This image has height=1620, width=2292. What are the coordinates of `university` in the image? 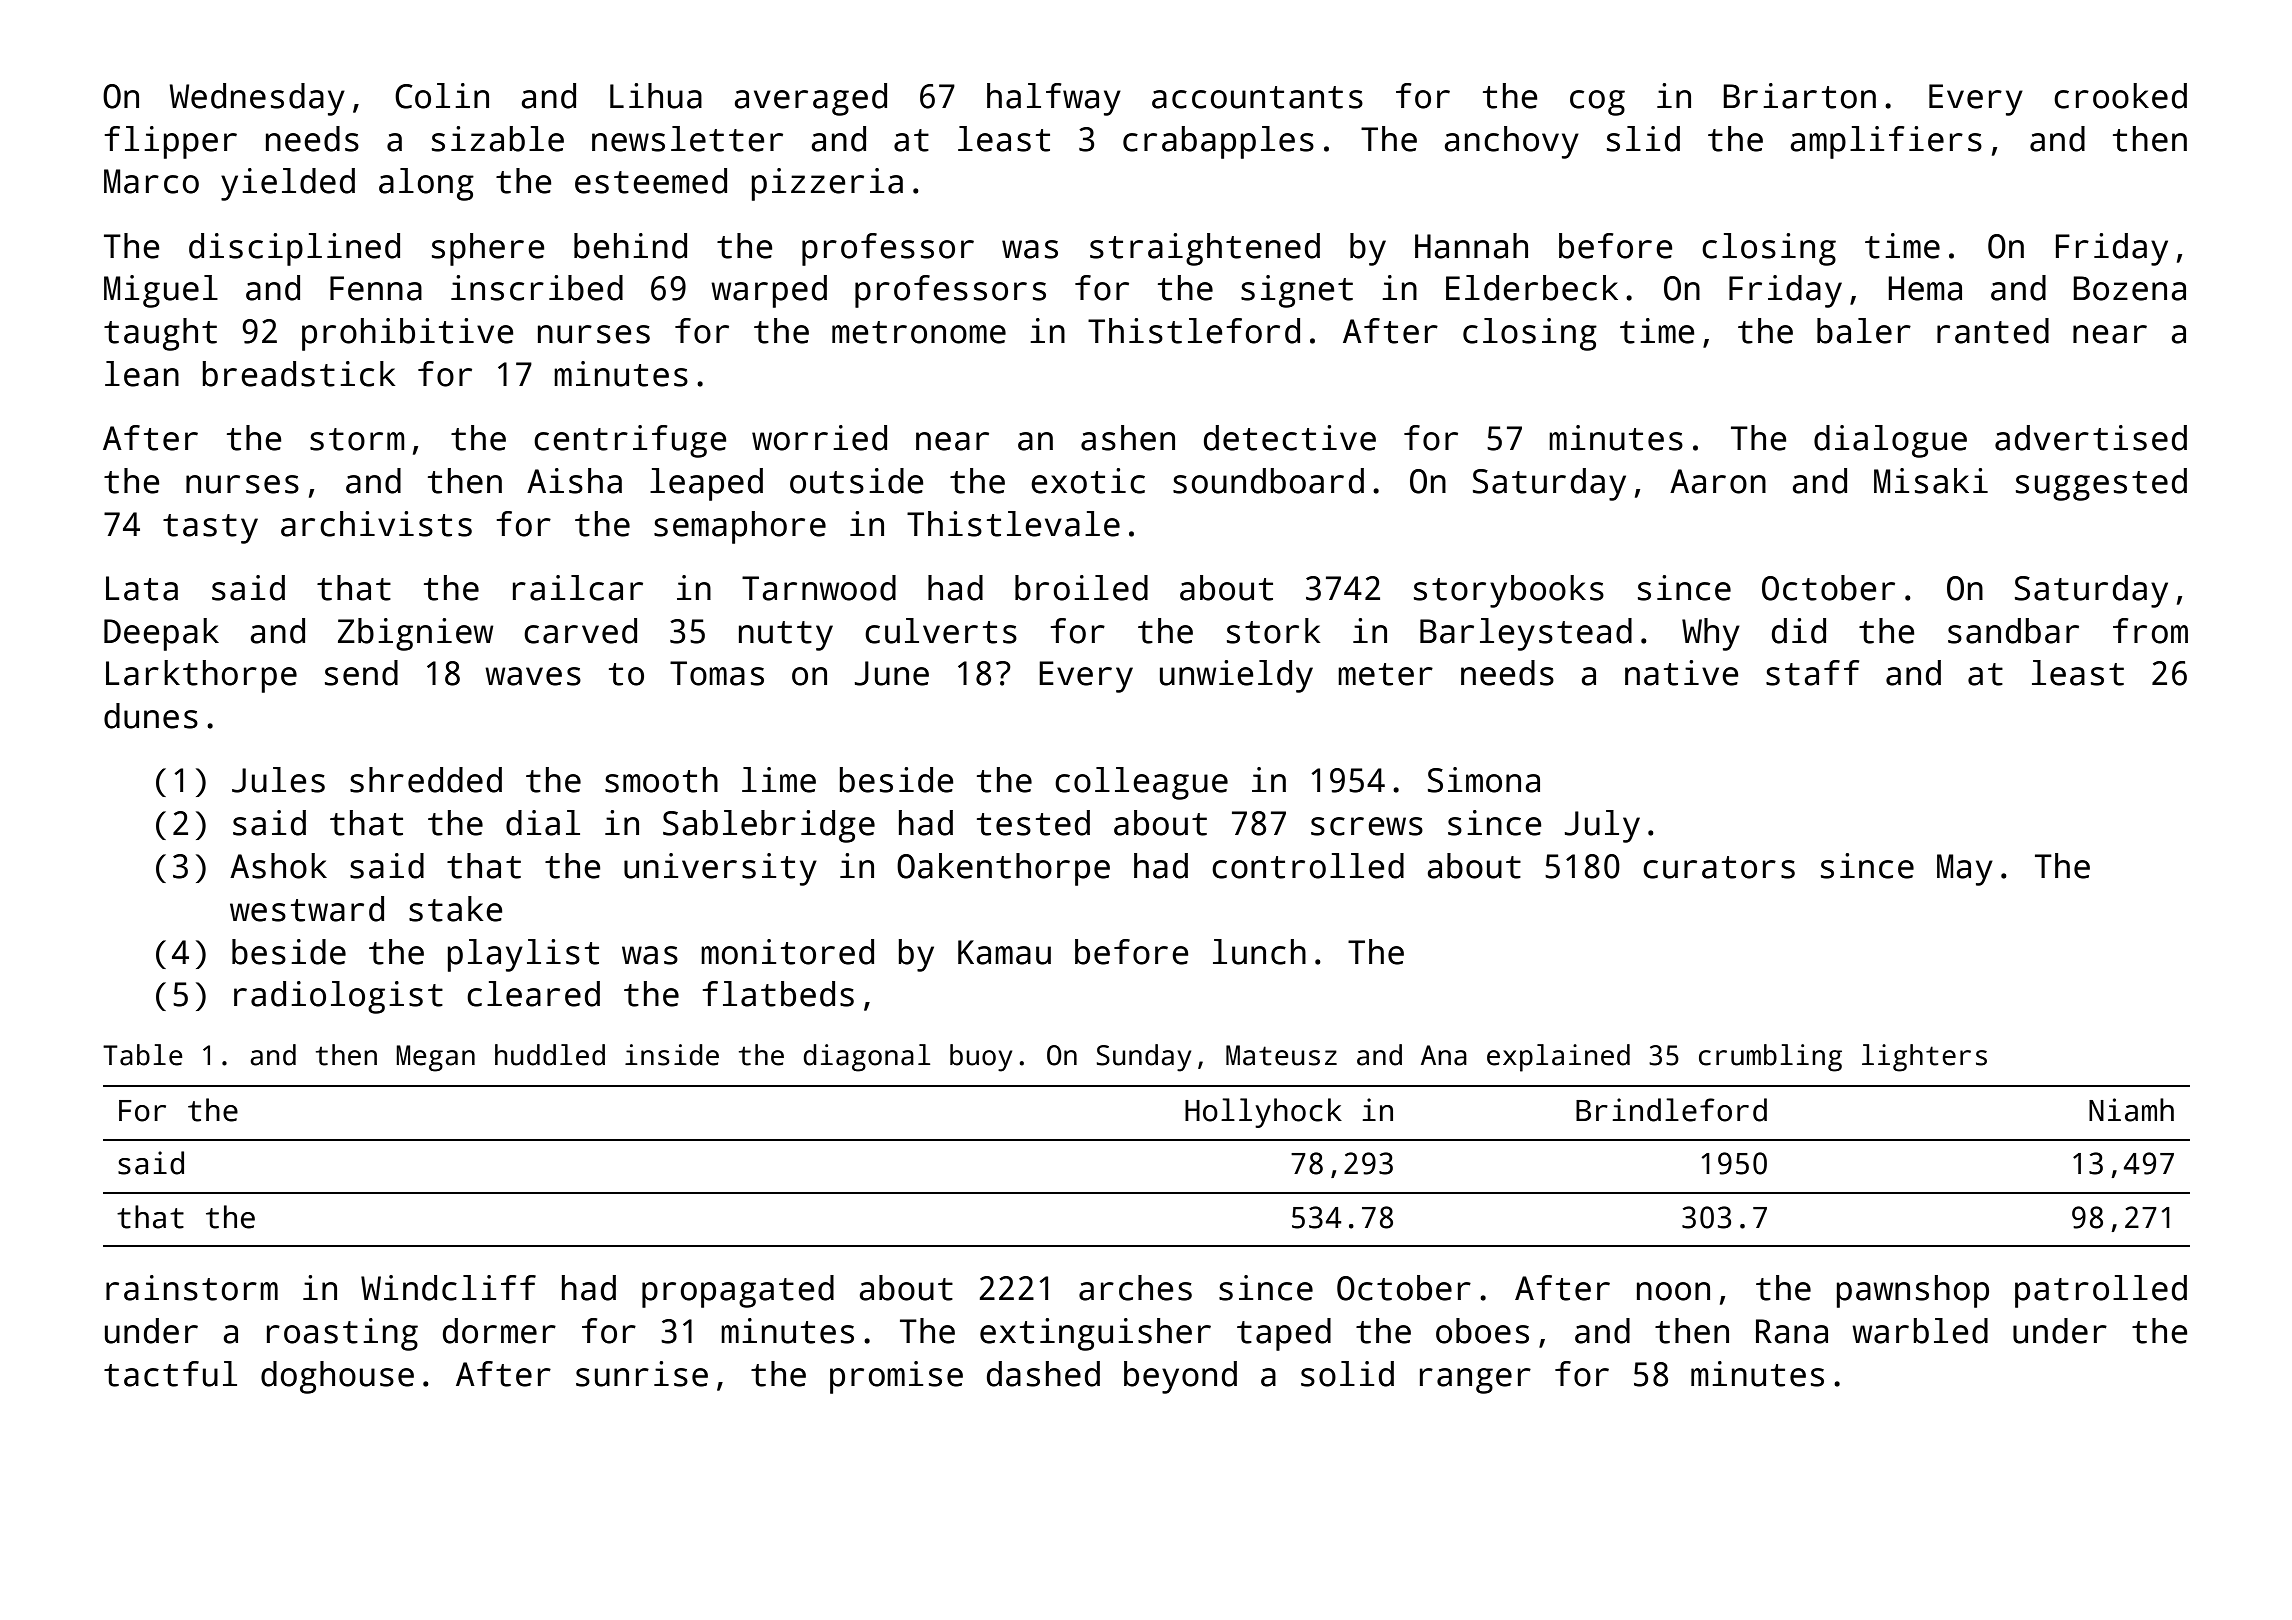 It's located at (720, 869).
